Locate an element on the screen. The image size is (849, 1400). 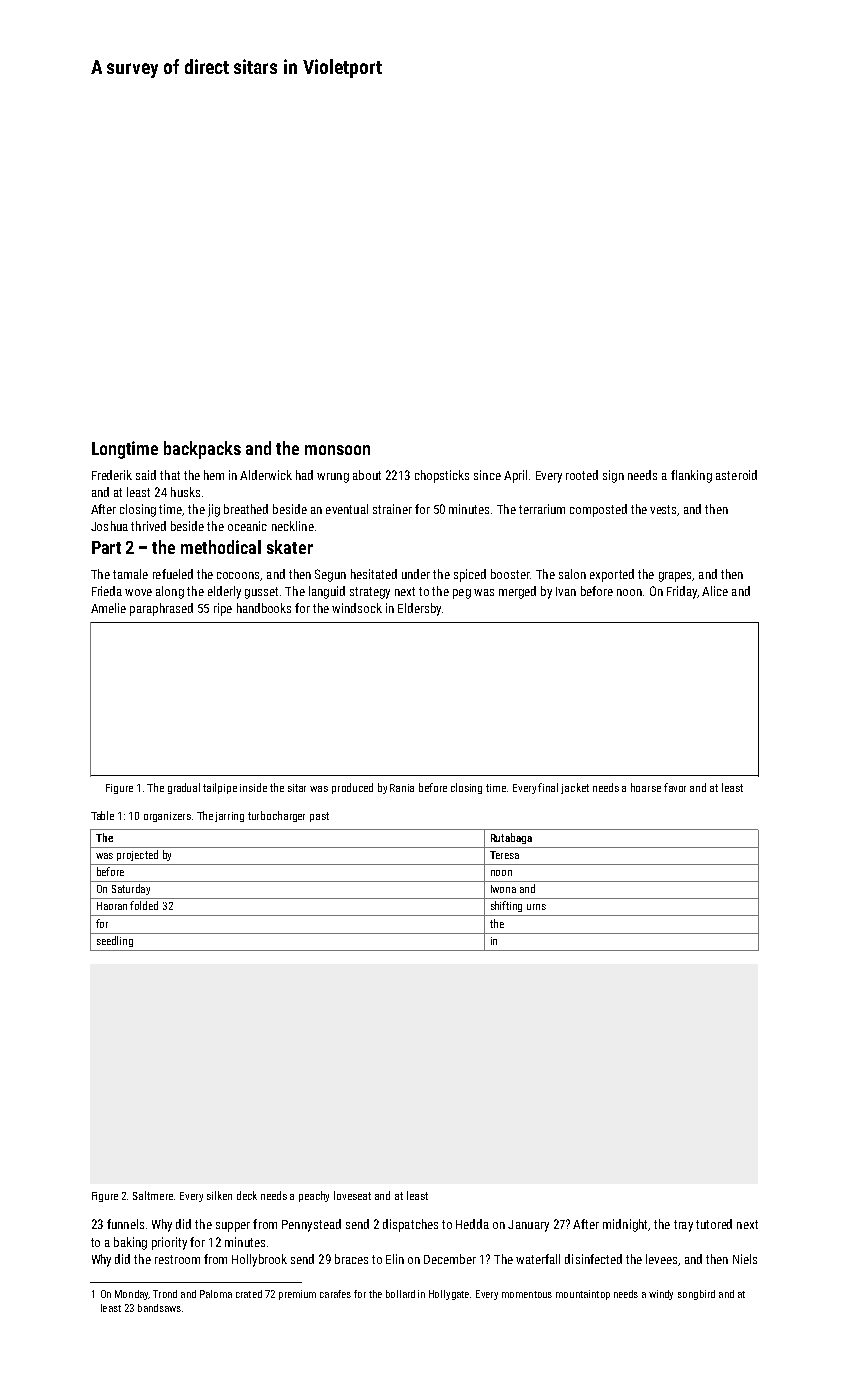
Teresa is located at coordinates (504, 855).
